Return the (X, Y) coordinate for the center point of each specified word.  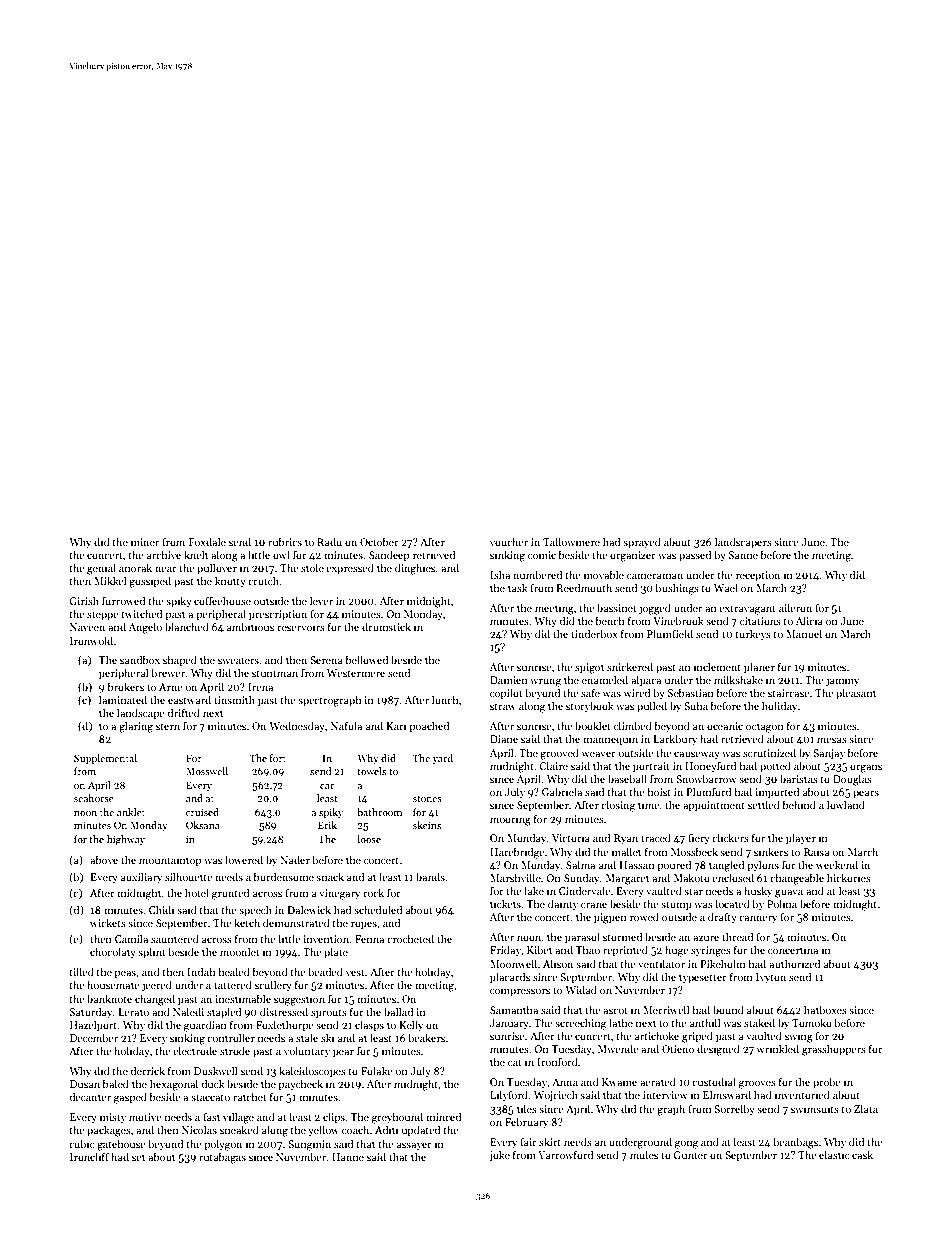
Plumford (708, 791)
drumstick (386, 626)
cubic (82, 1143)
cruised (202, 812)
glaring (136, 727)
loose (369, 839)
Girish (84, 600)
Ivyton (771, 978)
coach (355, 1129)
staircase (788, 693)
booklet (593, 725)
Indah (201, 971)
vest (355, 972)
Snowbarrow (706, 778)
